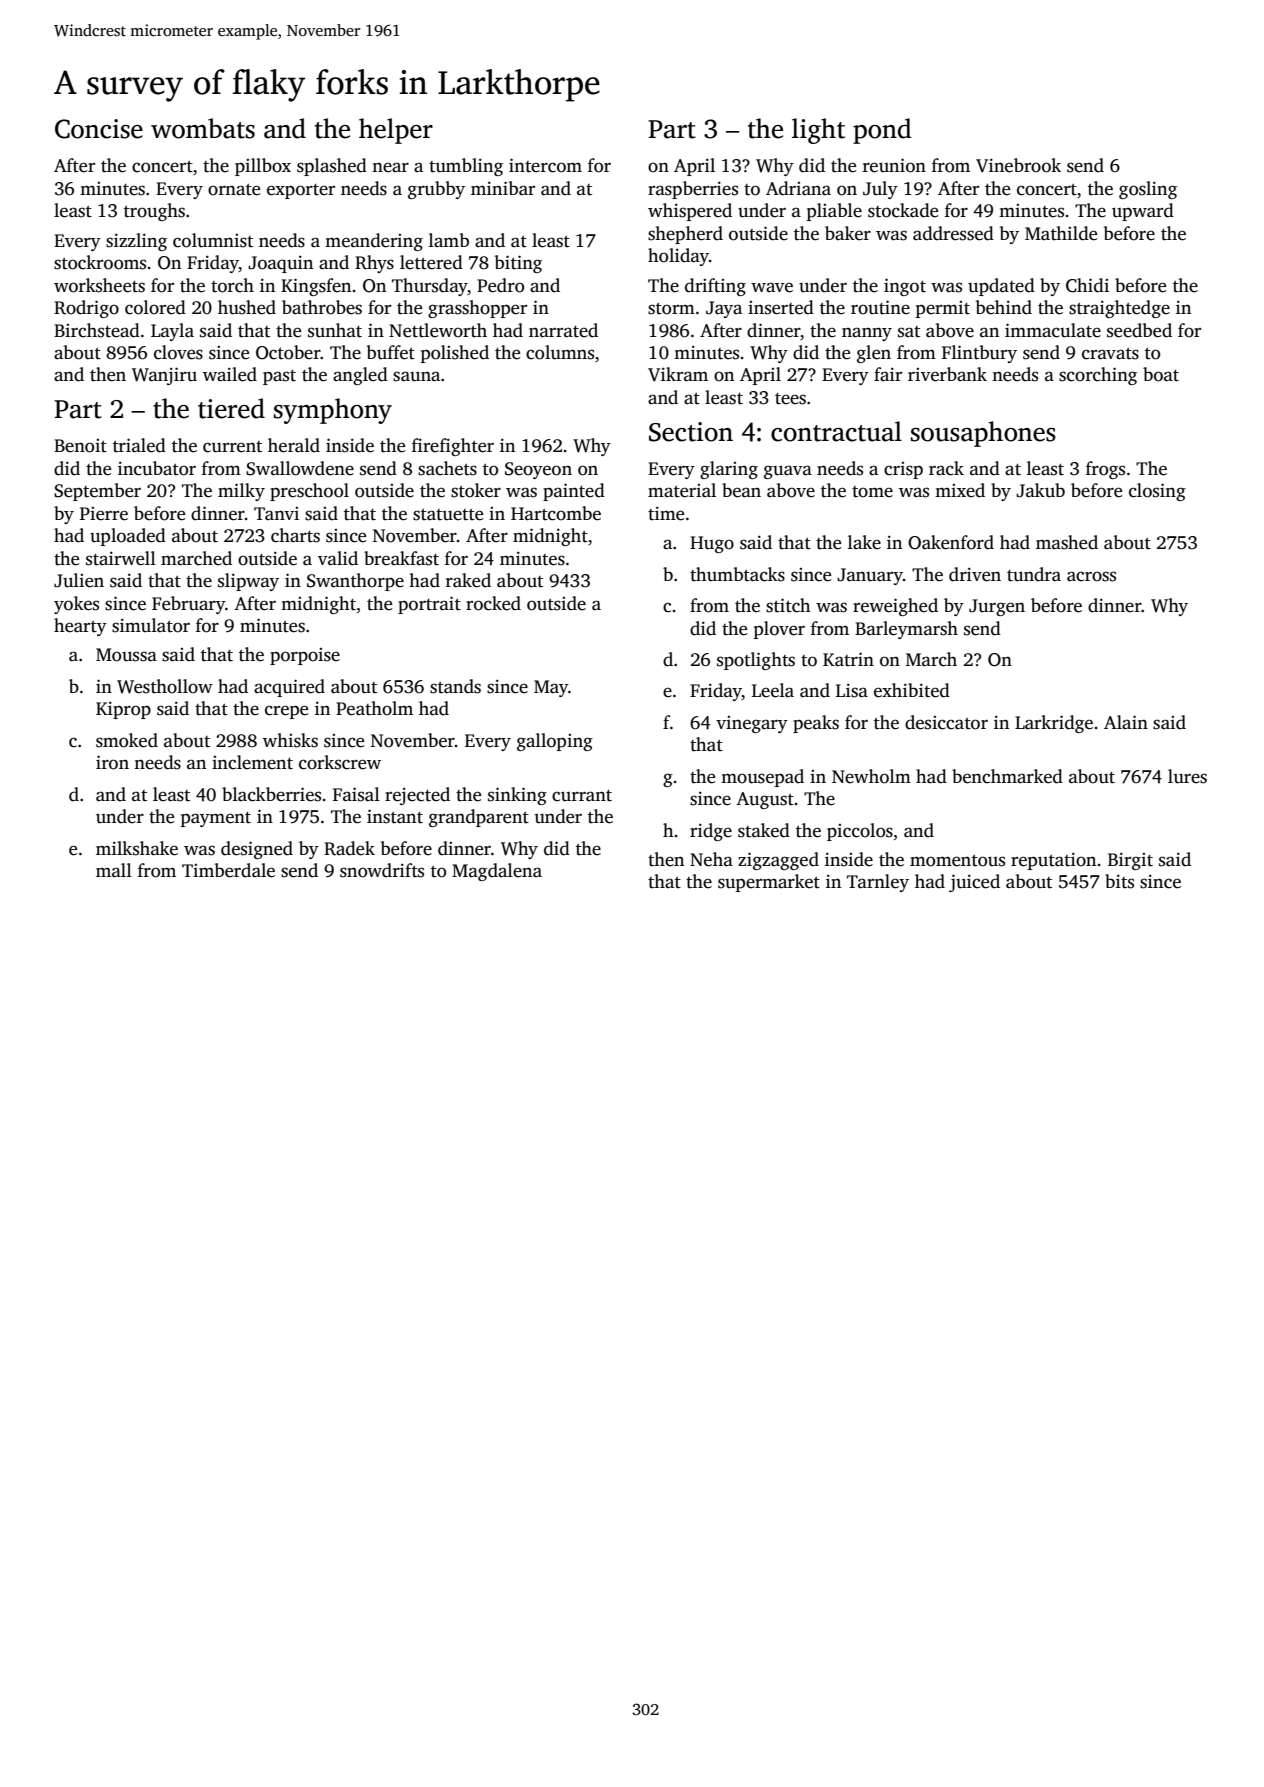 This document has width=1264, height=1787. I want to click on sousaphones, so click(983, 434).
